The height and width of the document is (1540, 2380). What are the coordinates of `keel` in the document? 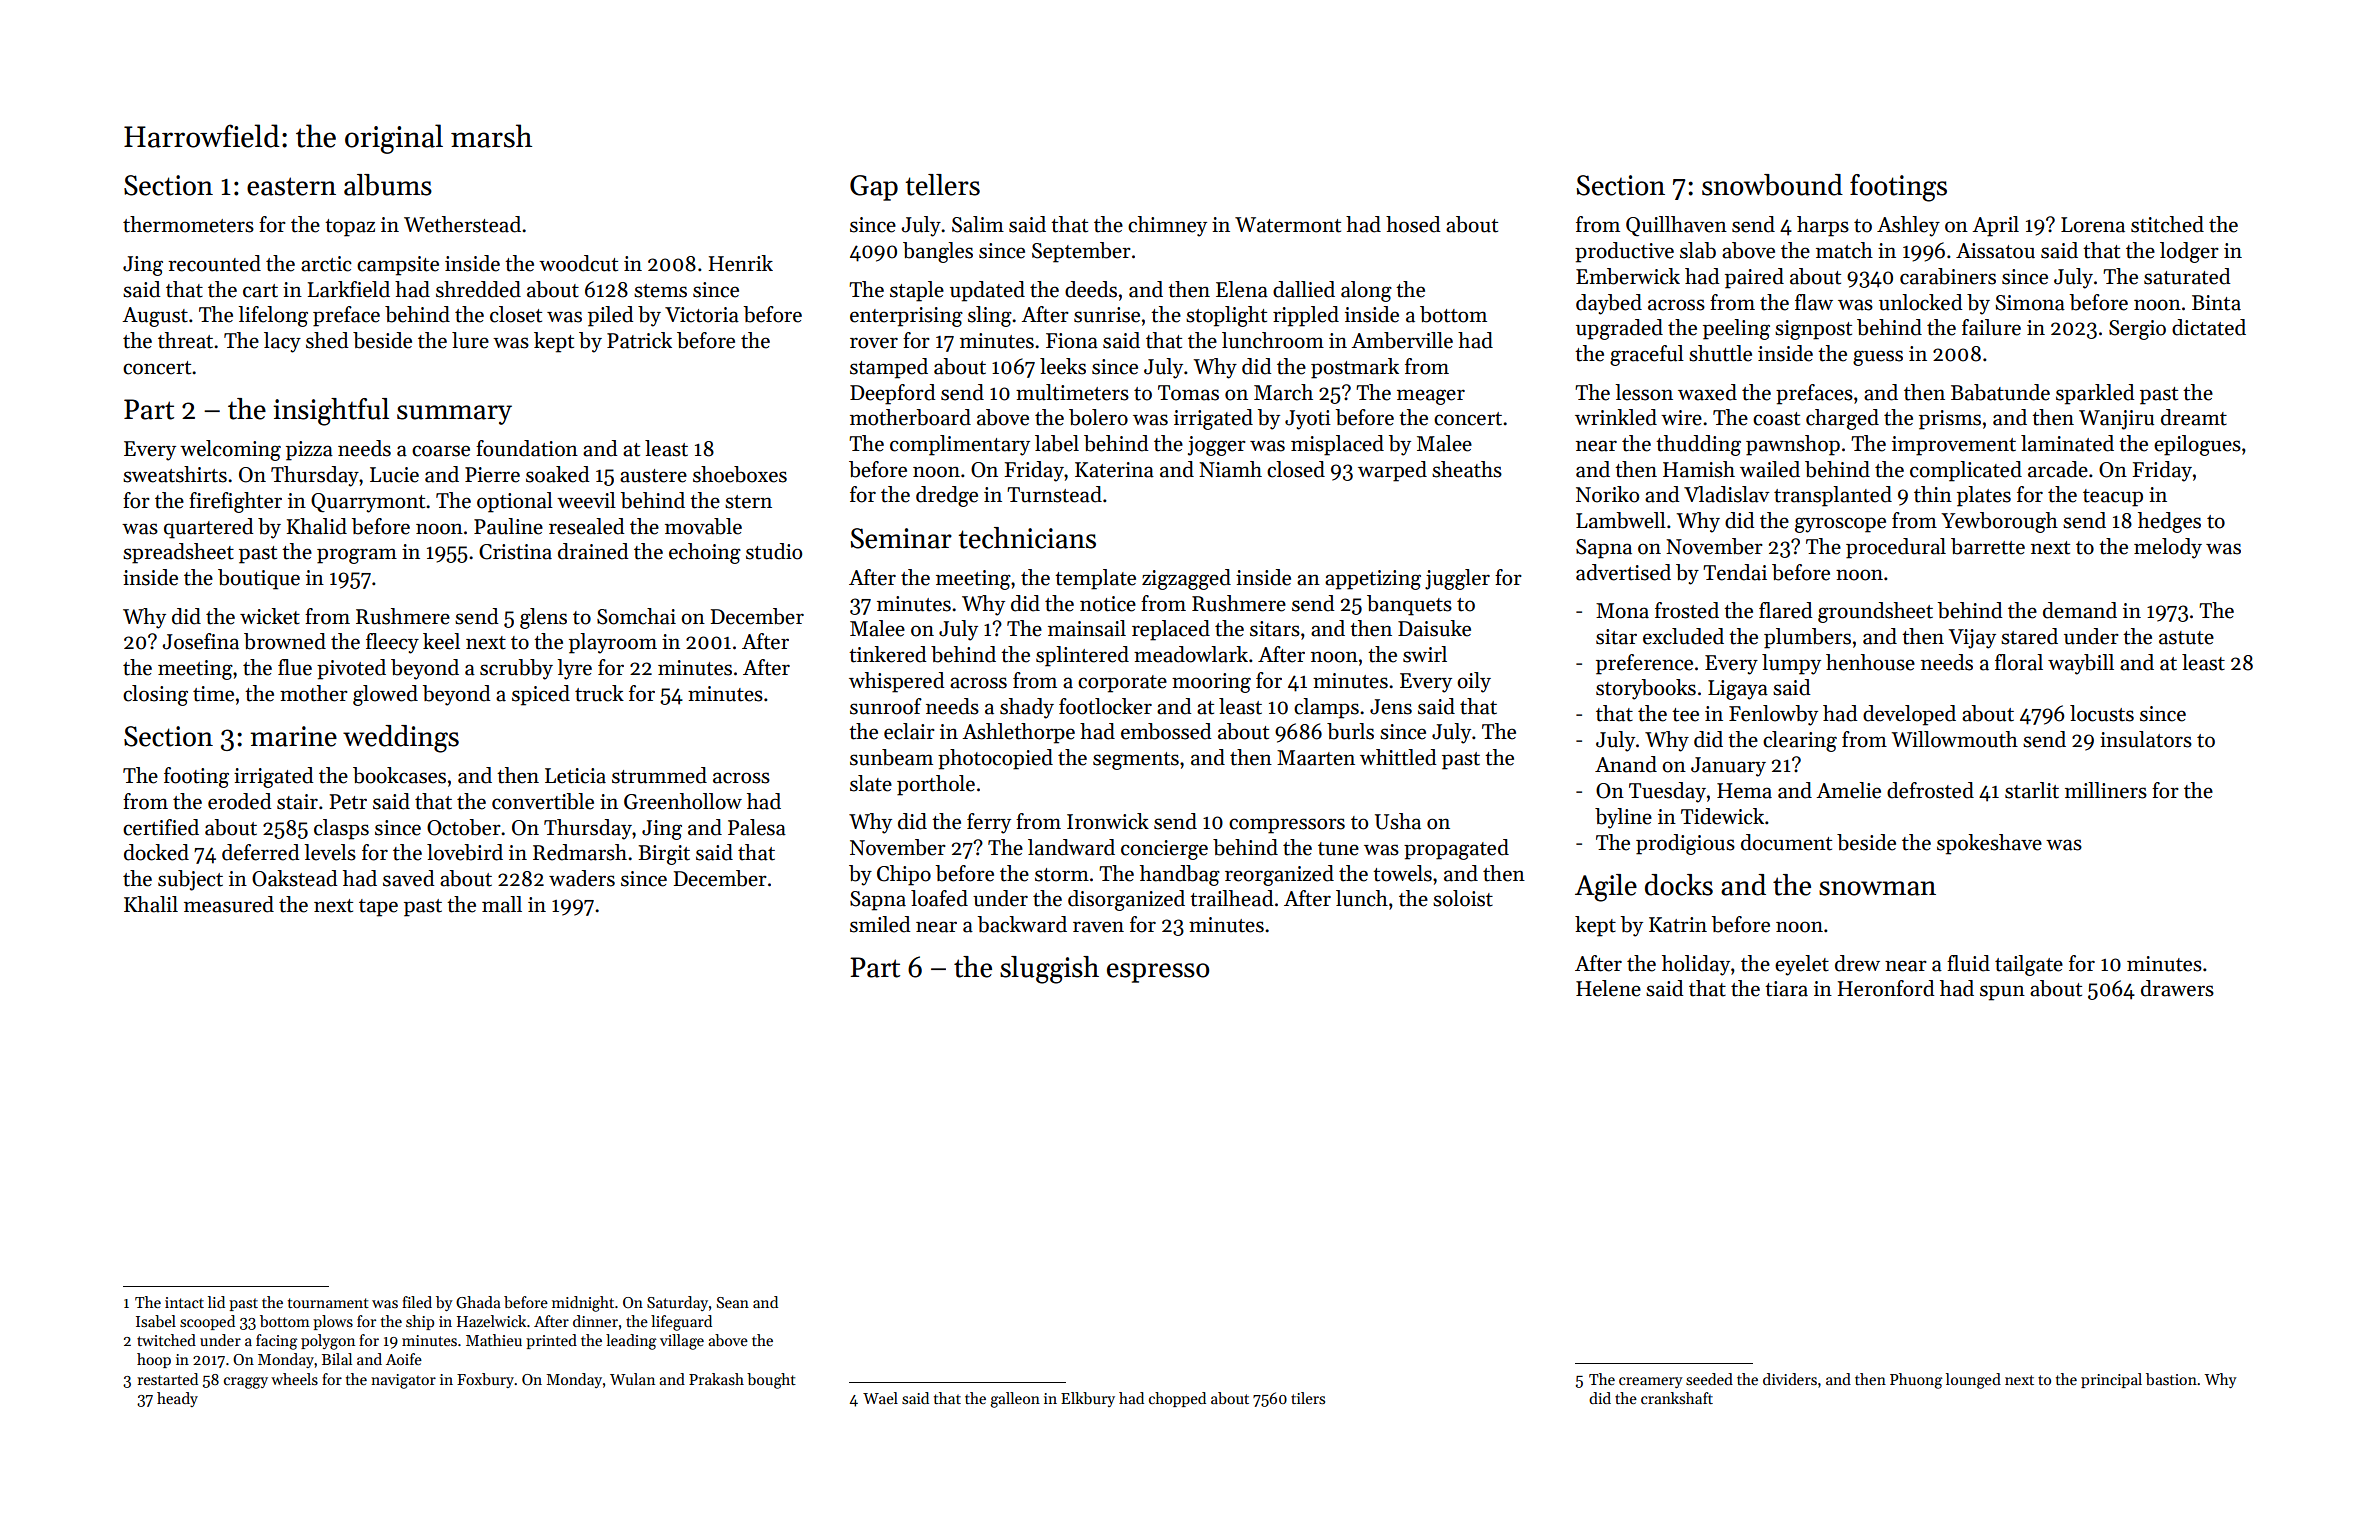 It's located at (441, 641).
